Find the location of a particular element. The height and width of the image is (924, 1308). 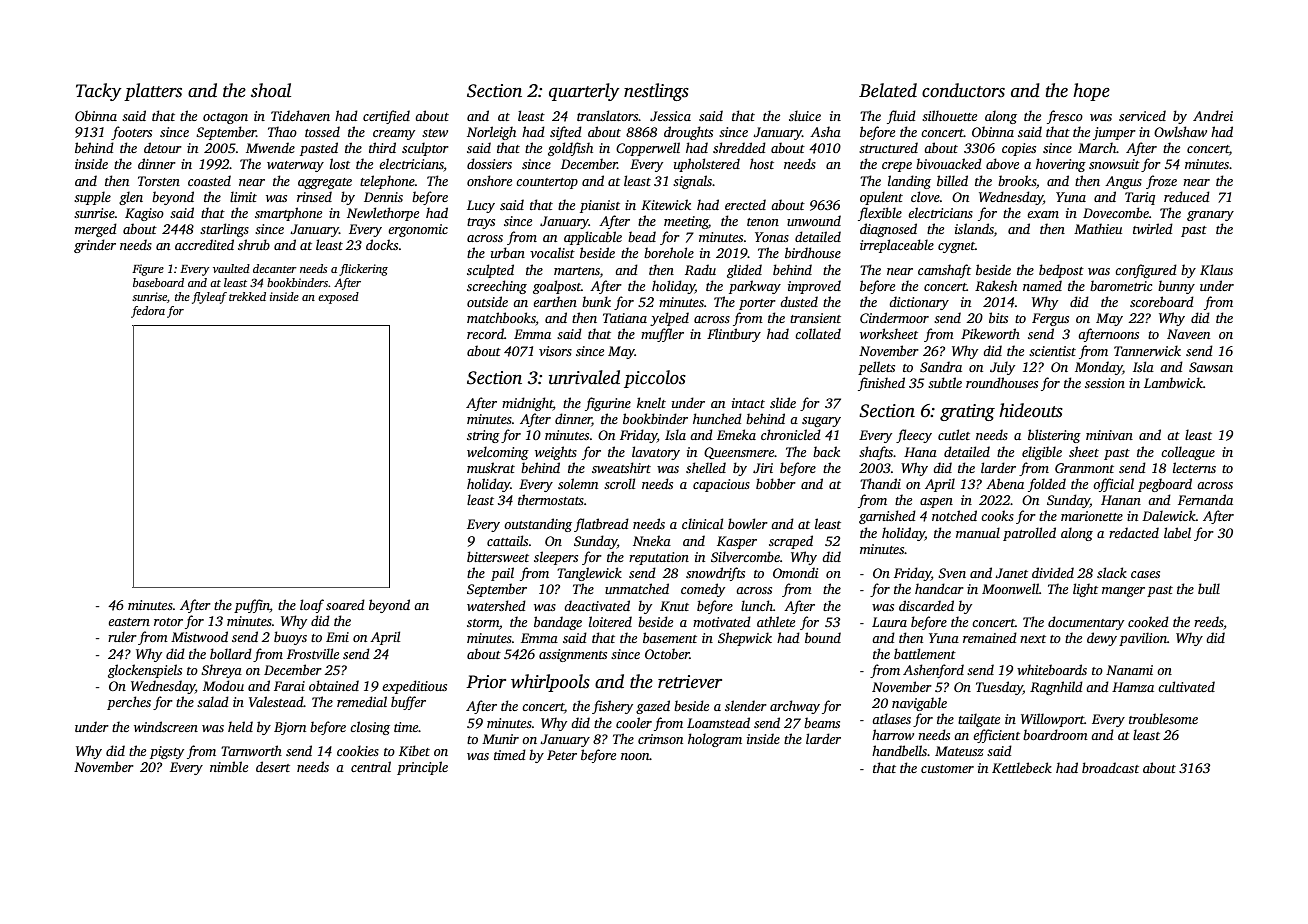

hope is located at coordinates (1091, 92).
